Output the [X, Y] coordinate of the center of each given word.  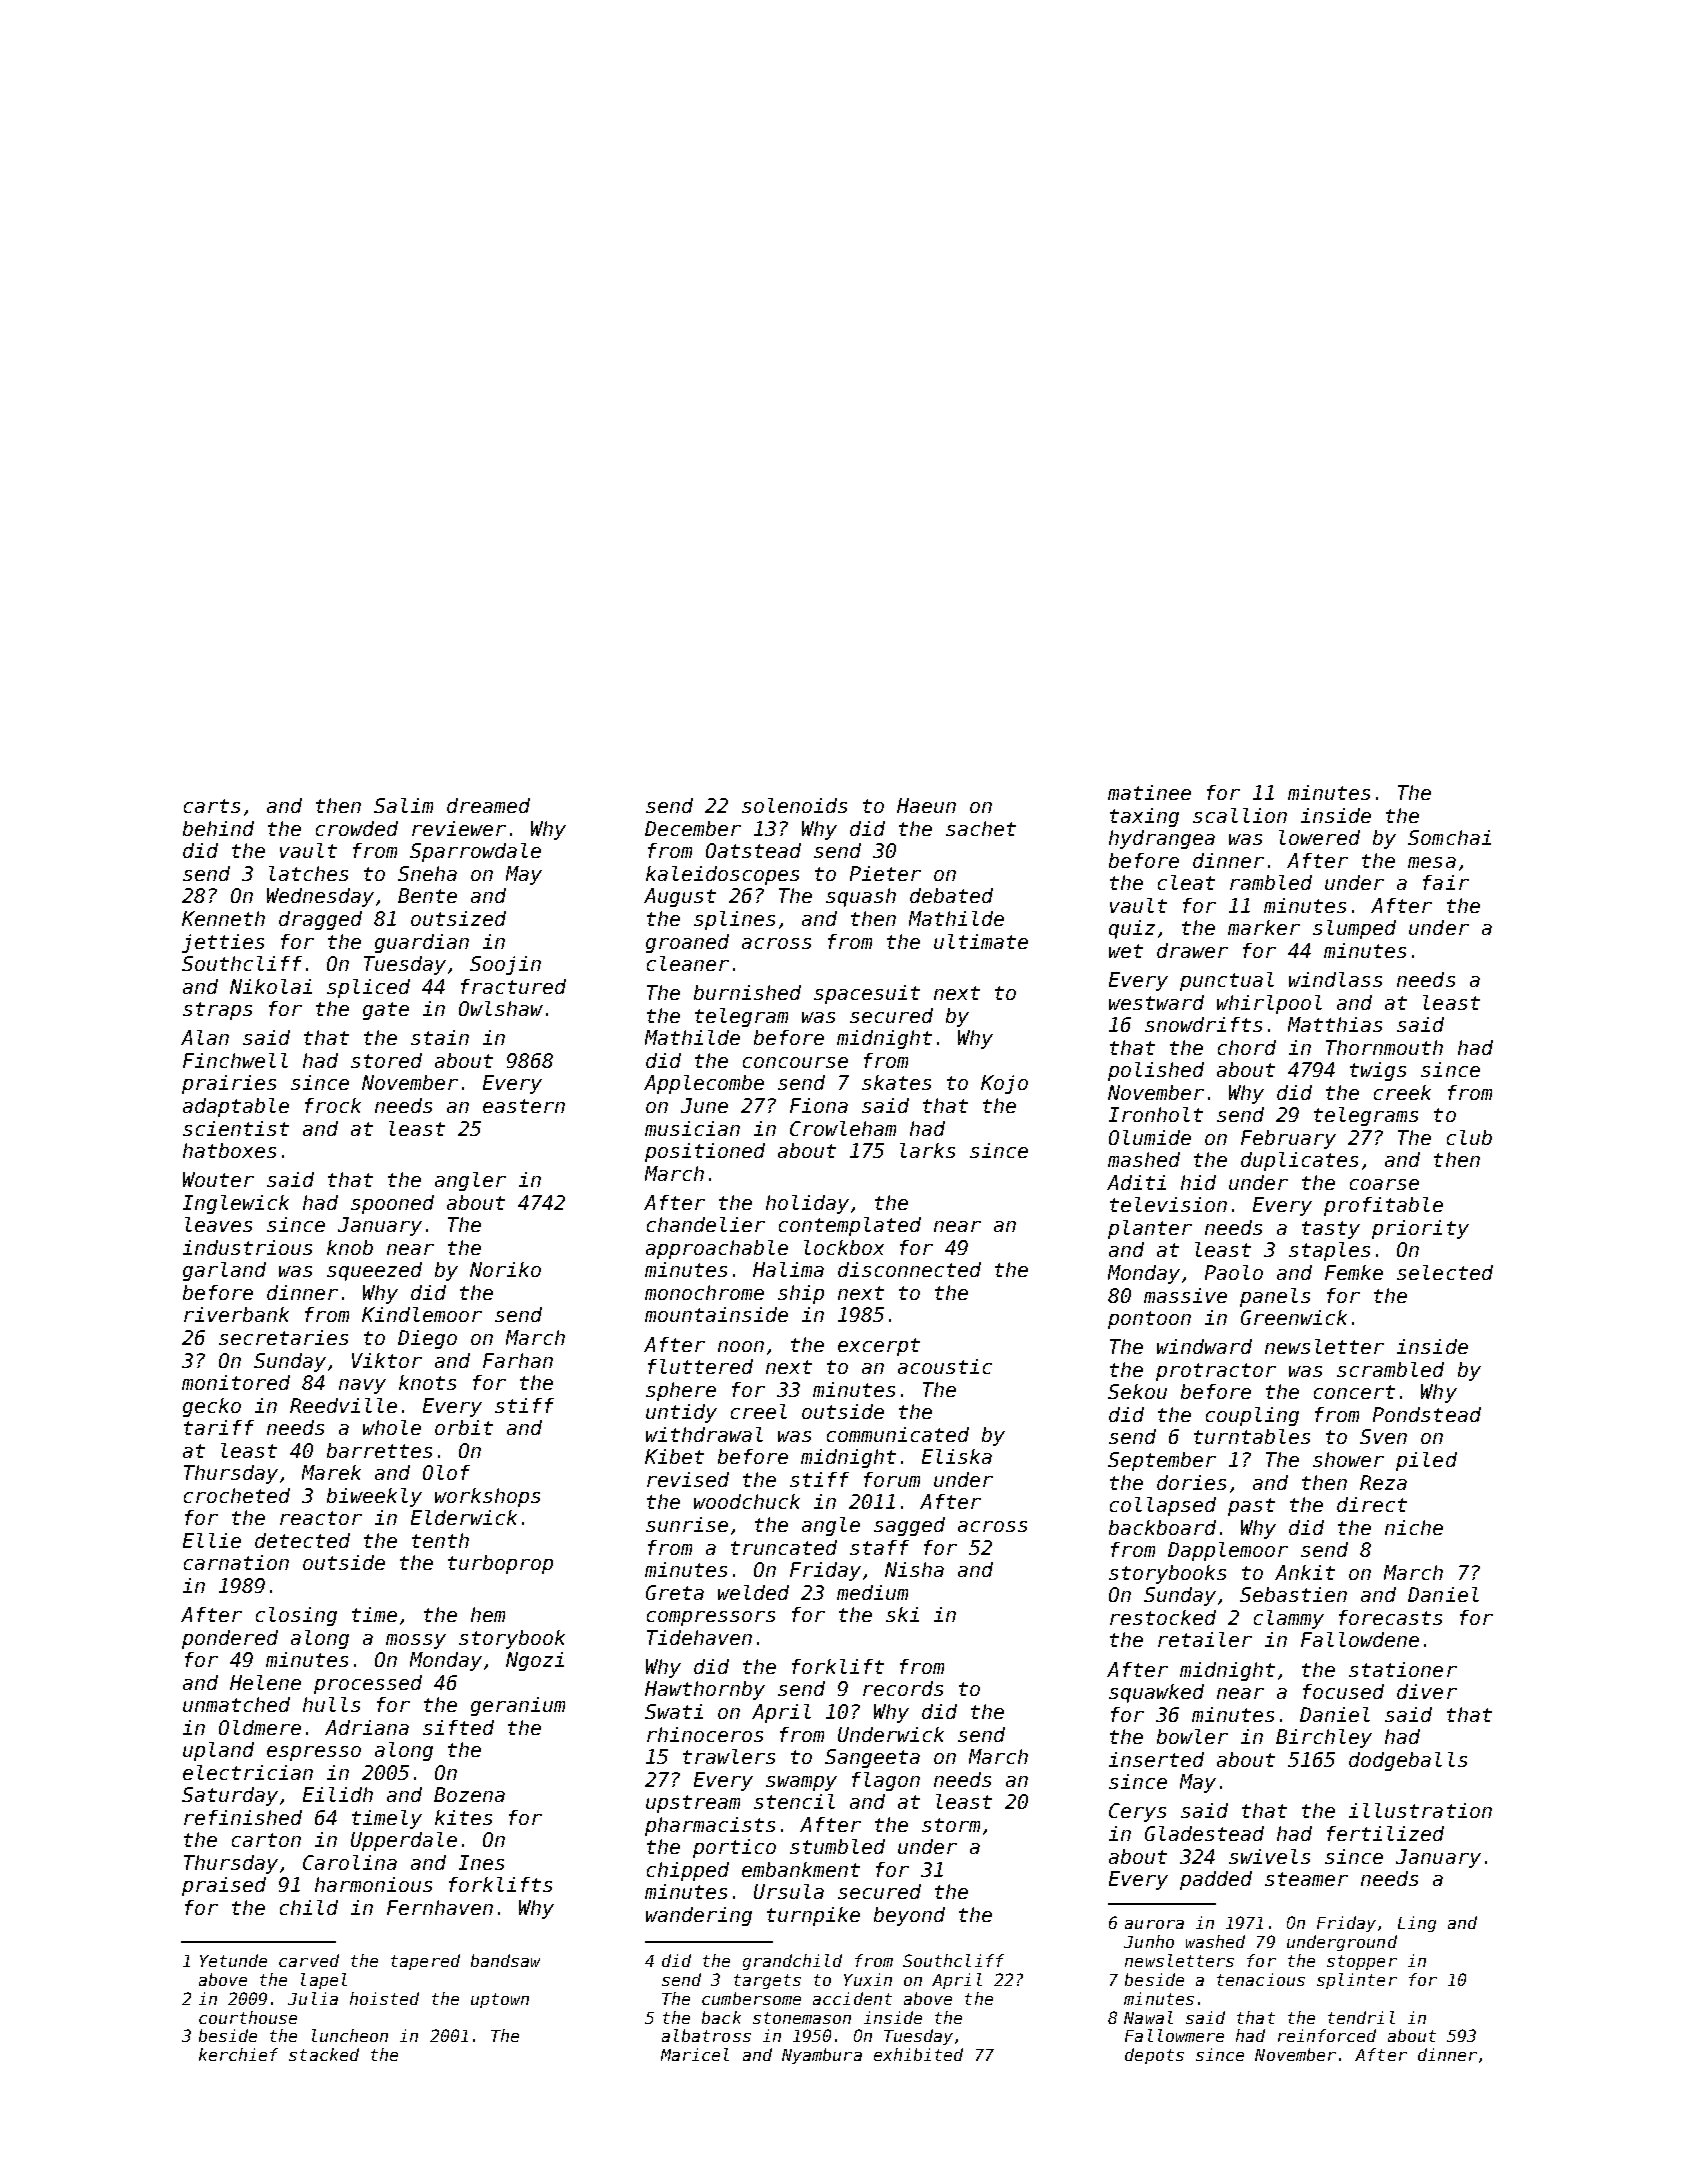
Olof [446, 1472]
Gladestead [1204, 1833]
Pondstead [1427, 1414]
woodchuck [747, 1501]
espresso [314, 1753]
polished [1156, 1071]
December [693, 828]
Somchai [1449, 837]
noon [741, 1346]
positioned [705, 1152]
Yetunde [233, 1960]
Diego [427, 1339]
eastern [524, 1106]
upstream [693, 1804]
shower [1348, 1459]
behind [218, 828]
